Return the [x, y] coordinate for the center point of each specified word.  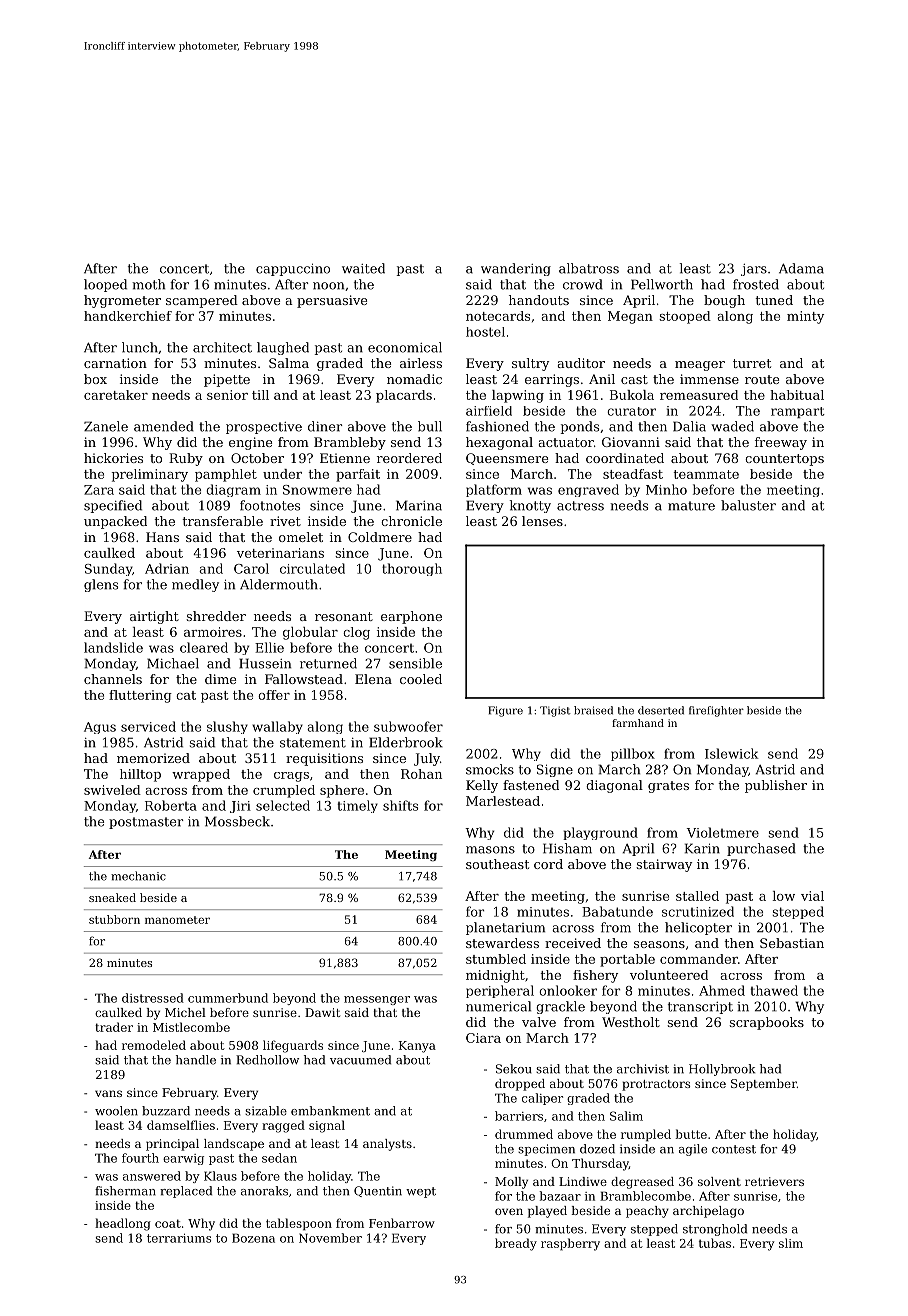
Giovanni [631, 442]
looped [105, 285]
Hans [162, 537]
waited [363, 268]
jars [754, 270]
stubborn [114, 919]
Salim [626, 1116]
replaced [186, 1192]
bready [516, 1244]
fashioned [497, 426]
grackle [560, 1007]
